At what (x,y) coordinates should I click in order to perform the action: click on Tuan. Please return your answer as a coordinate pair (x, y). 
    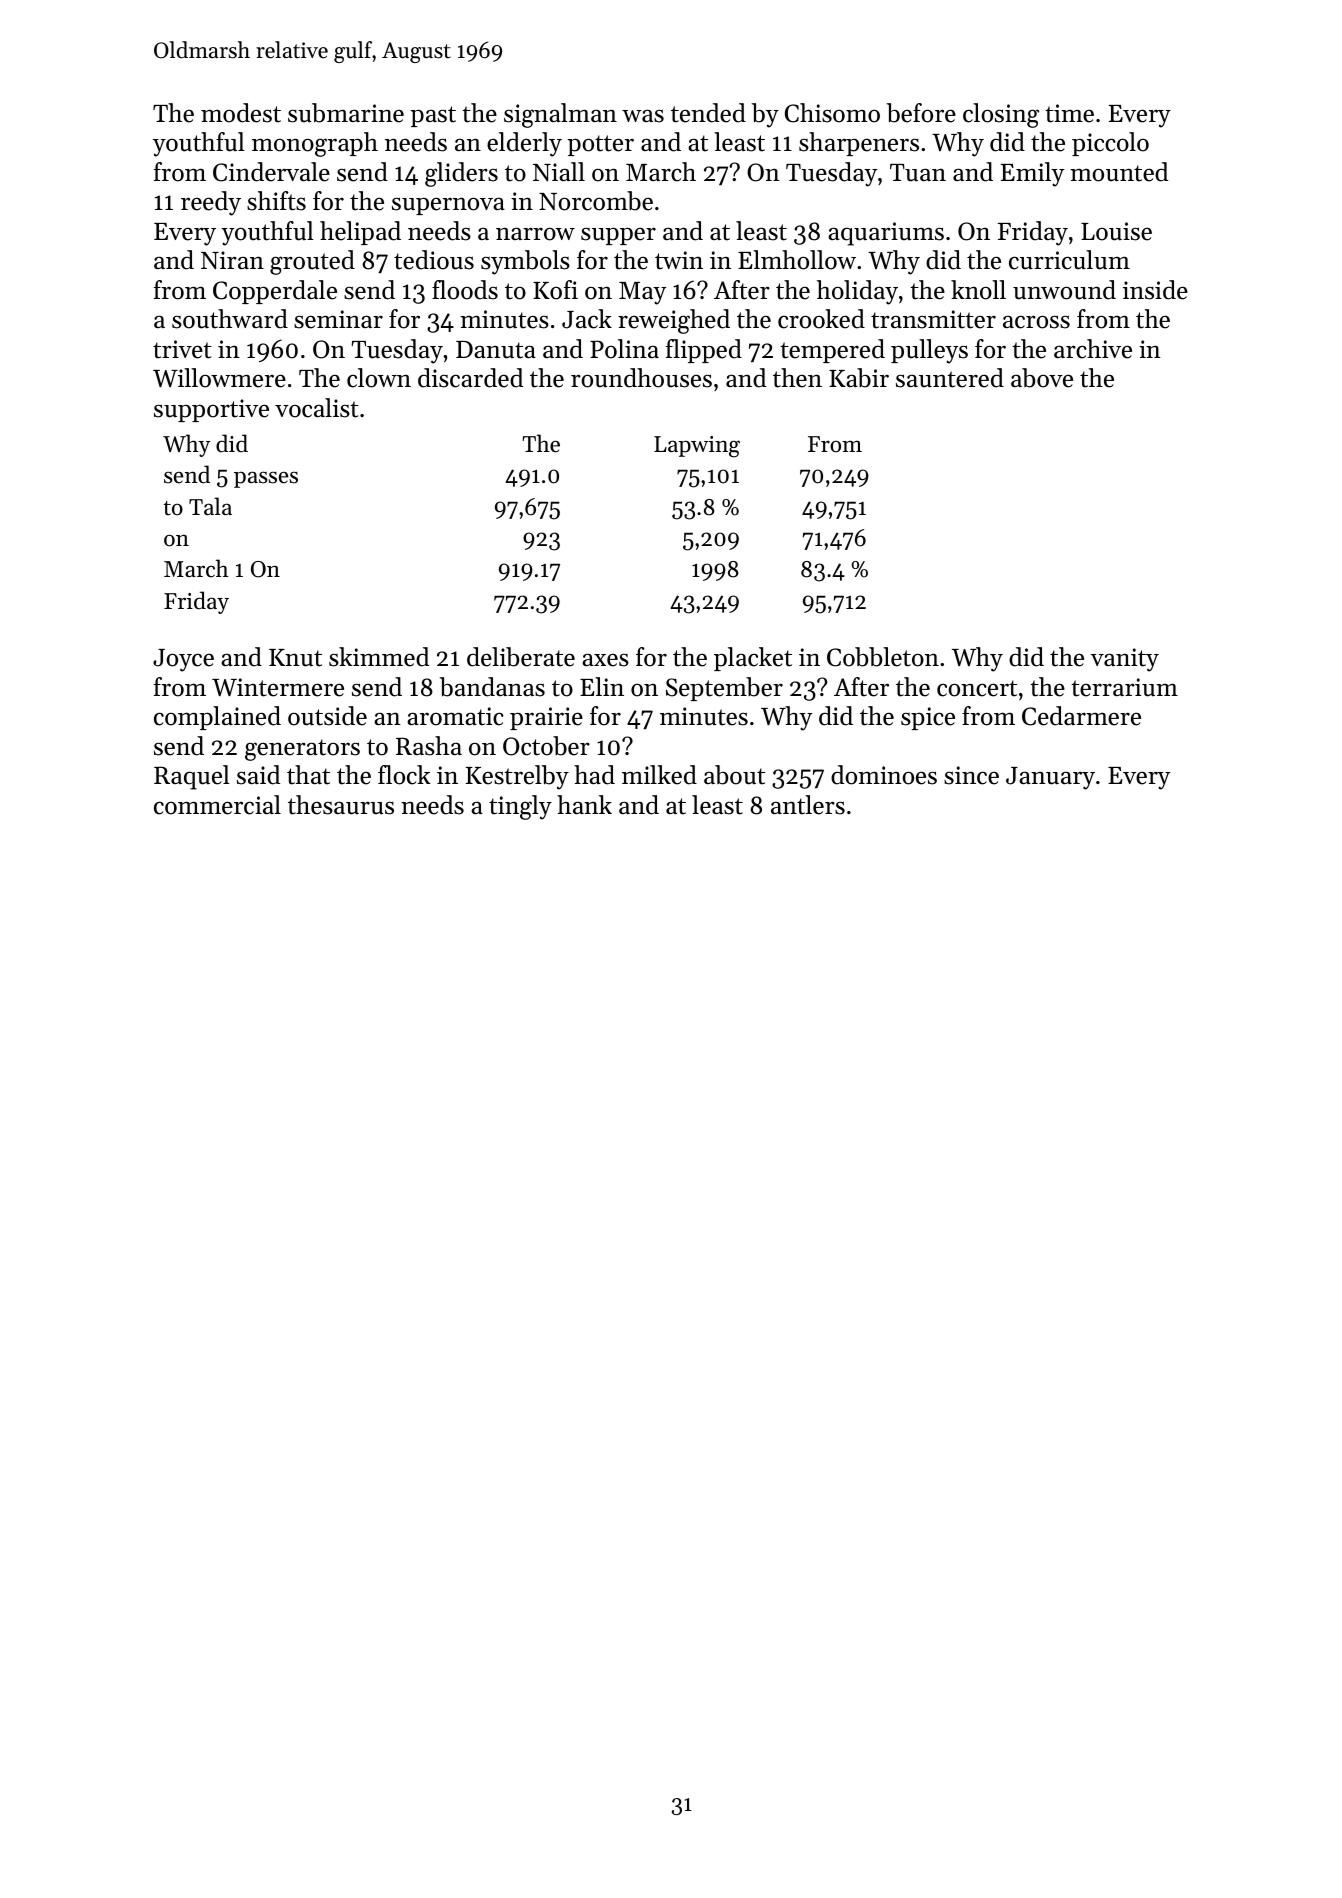
    Looking at the image, I should click on (918, 173).
